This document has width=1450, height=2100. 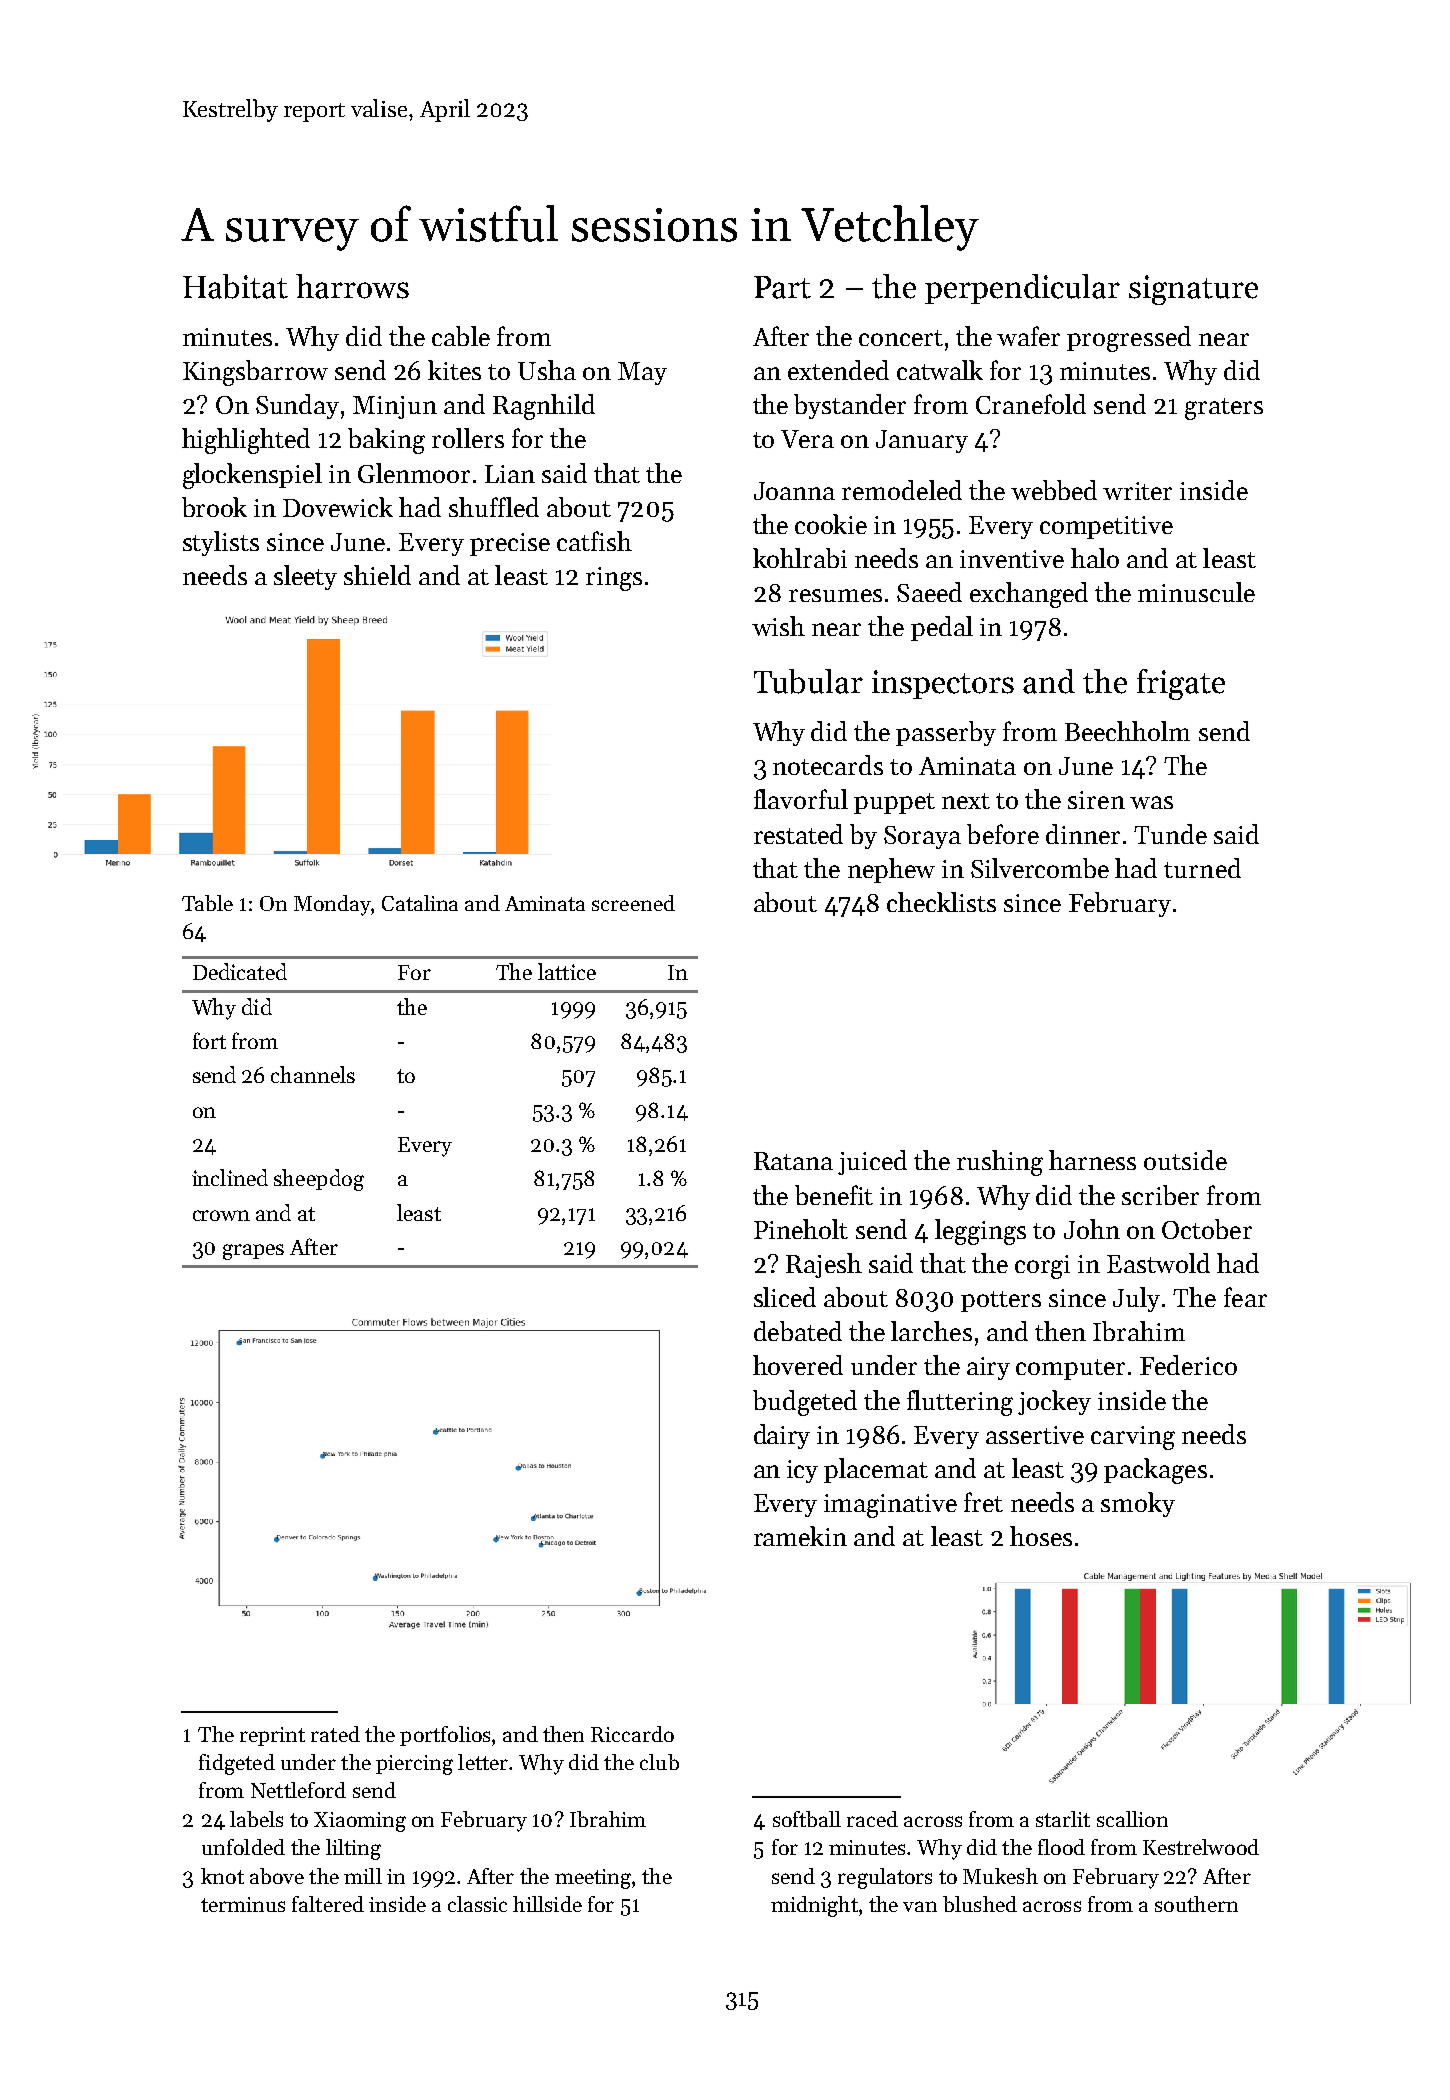 What do you see at coordinates (1193, 290) in the document?
I see `signature` at bounding box center [1193, 290].
